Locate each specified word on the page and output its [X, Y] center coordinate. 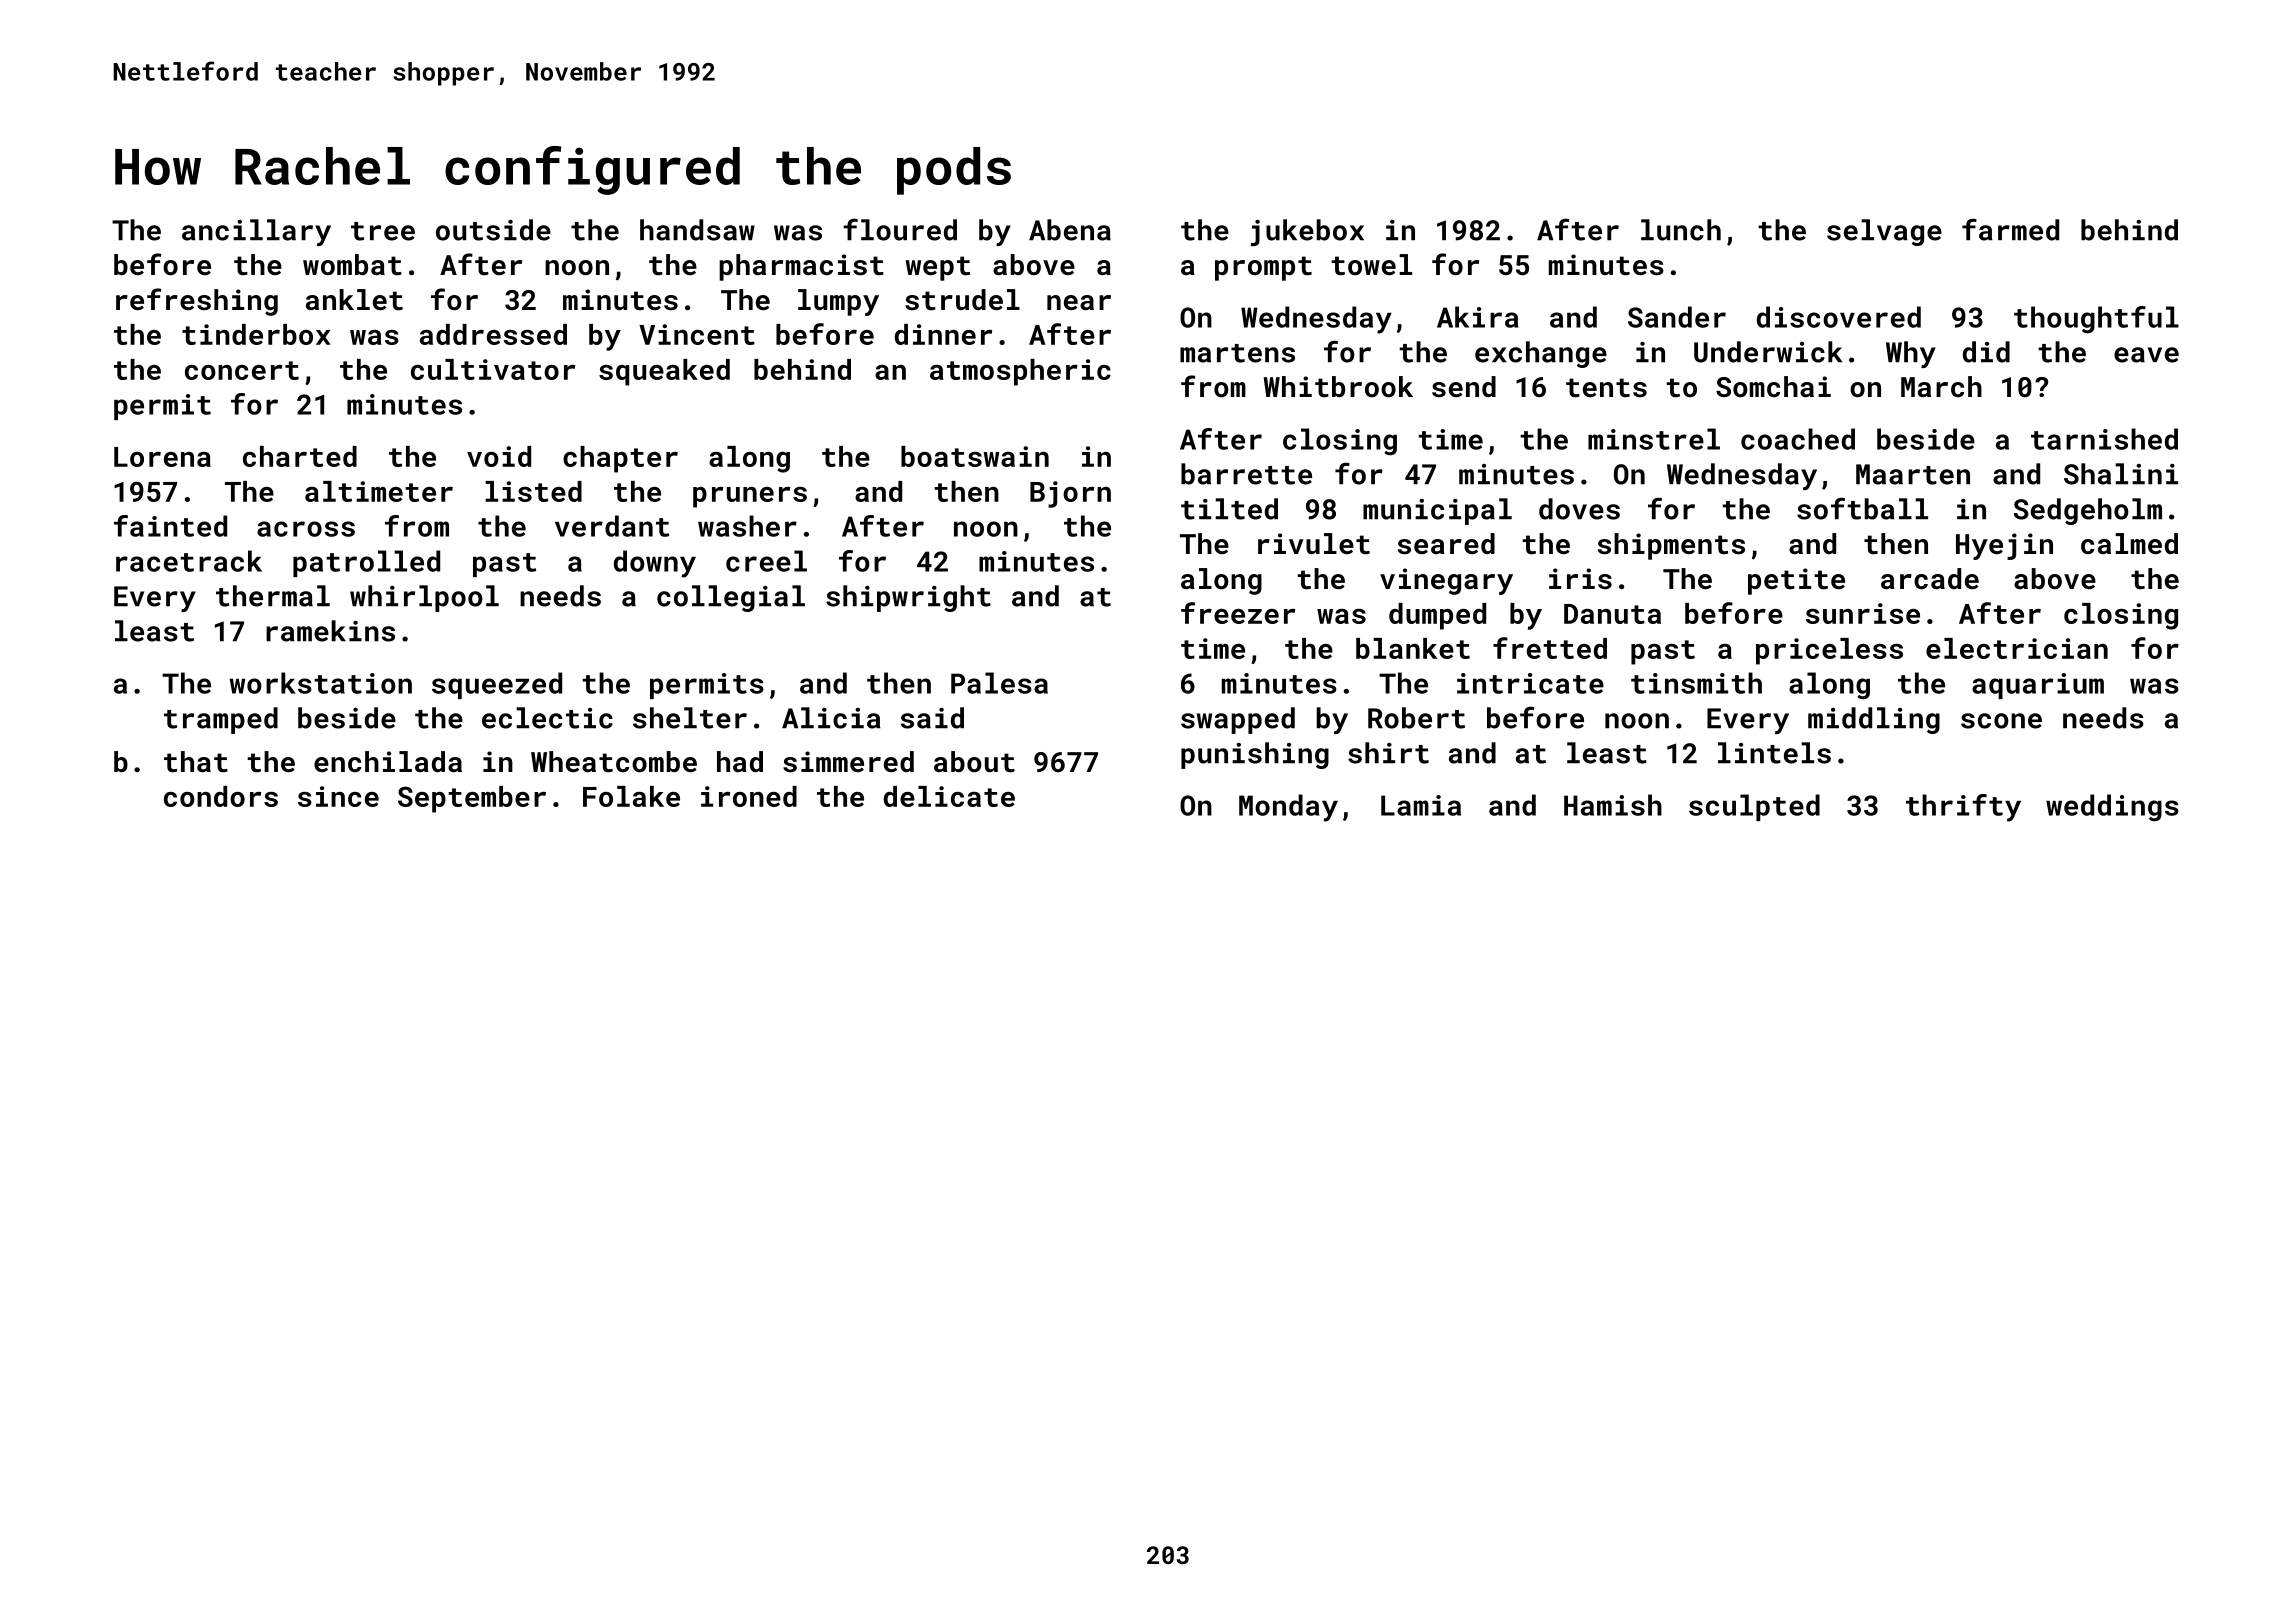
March [1941, 386]
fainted [170, 526]
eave [2146, 355]
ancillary [256, 232]
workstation [321, 683]
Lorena [162, 457]
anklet [354, 300]
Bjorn [1070, 494]
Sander [1677, 317]
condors [221, 796]
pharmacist [801, 267]
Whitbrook [1338, 387]
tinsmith [1696, 683]
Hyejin [2004, 546]
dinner [943, 334]
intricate [1530, 683]
